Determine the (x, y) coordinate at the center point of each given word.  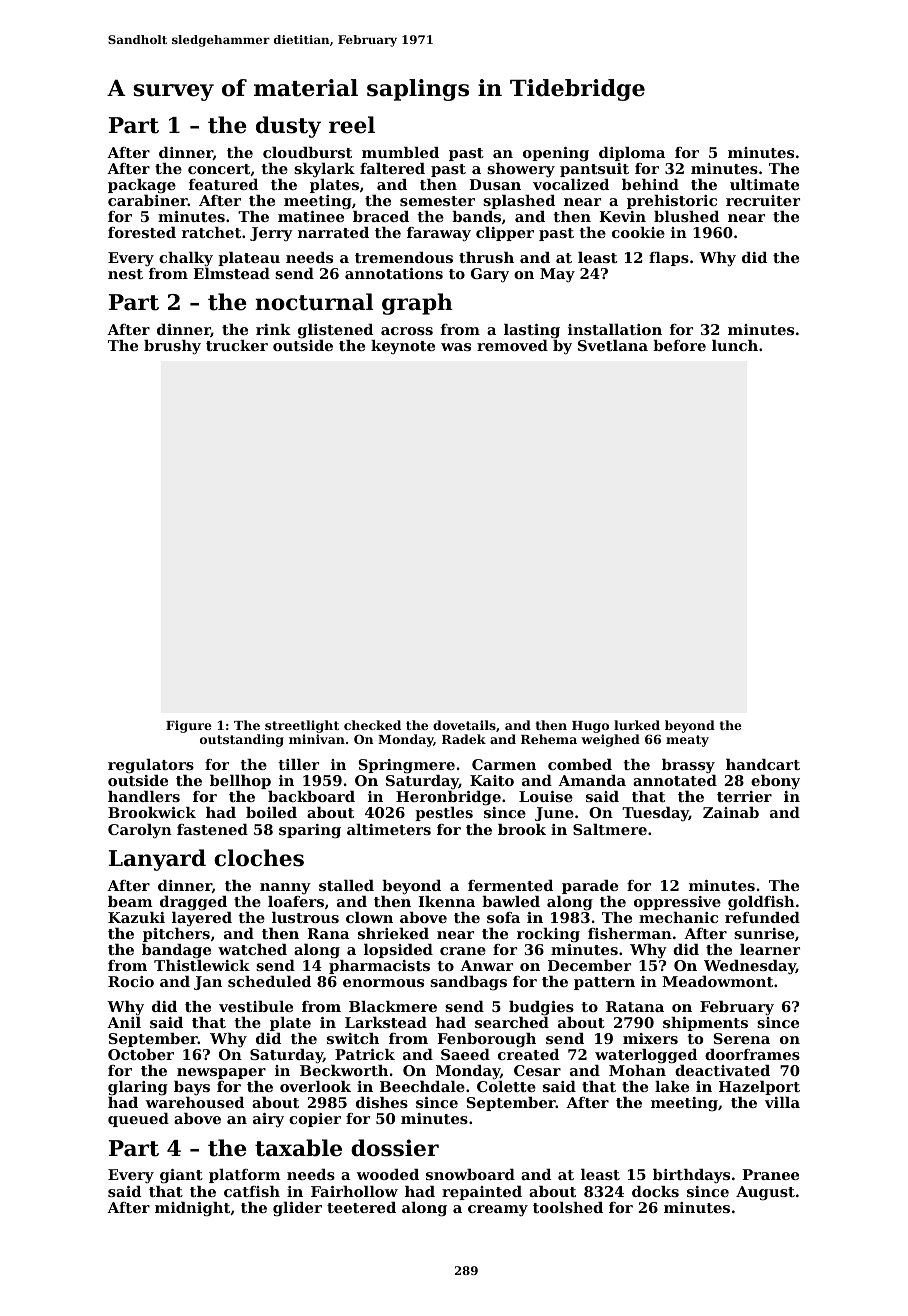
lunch (735, 345)
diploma (632, 154)
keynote (403, 347)
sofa (503, 917)
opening (556, 154)
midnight (193, 1209)
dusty (288, 127)
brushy (172, 347)
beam (130, 901)
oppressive (677, 903)
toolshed (568, 1207)
